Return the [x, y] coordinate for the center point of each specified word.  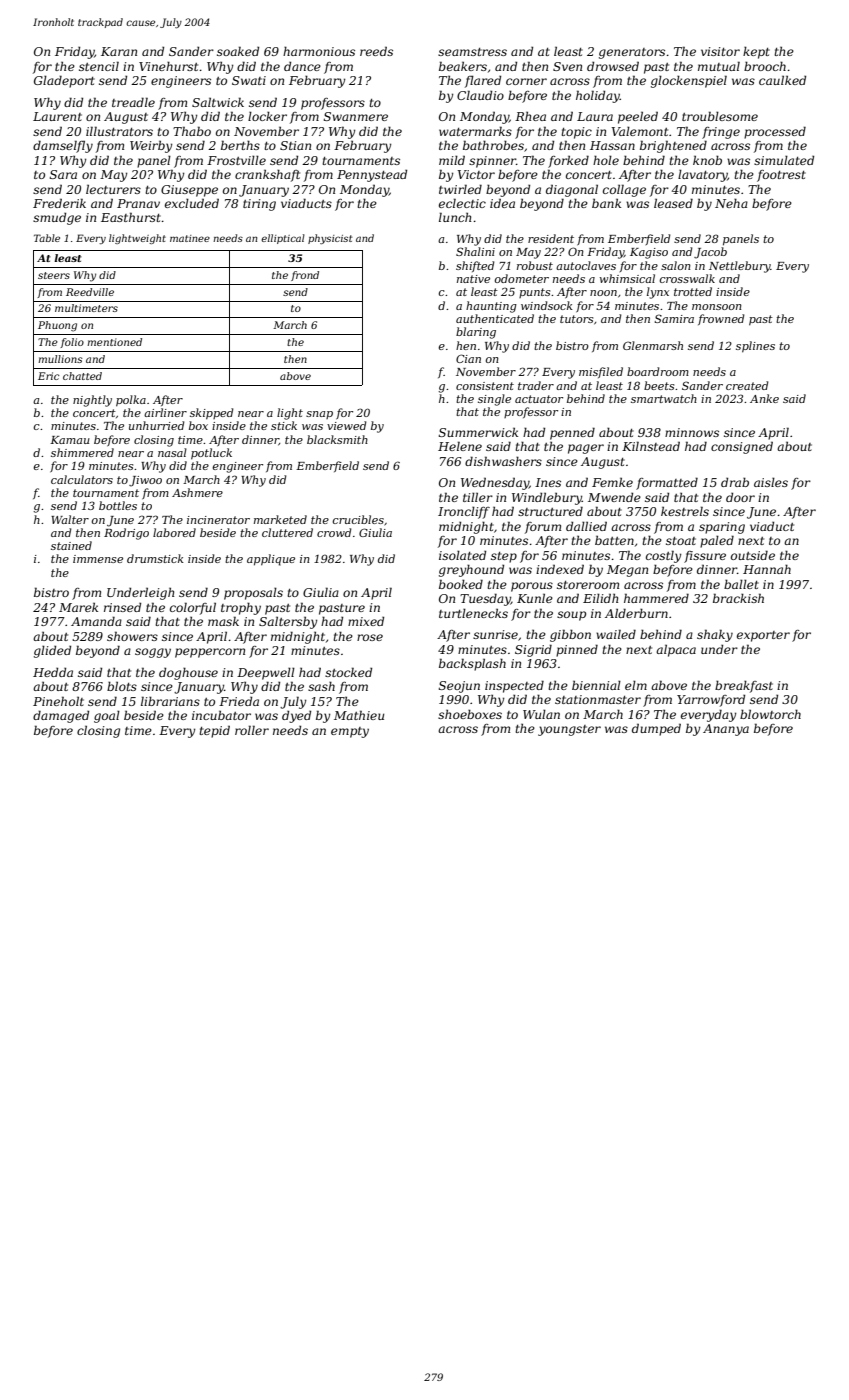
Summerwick [478, 432]
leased [673, 203]
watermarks [475, 131]
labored [174, 532]
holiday [598, 96]
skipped [212, 414]
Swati [249, 80]
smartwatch [664, 398]
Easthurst [131, 217]
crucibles [358, 519]
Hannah [767, 569]
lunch [455, 217]
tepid [214, 731]
